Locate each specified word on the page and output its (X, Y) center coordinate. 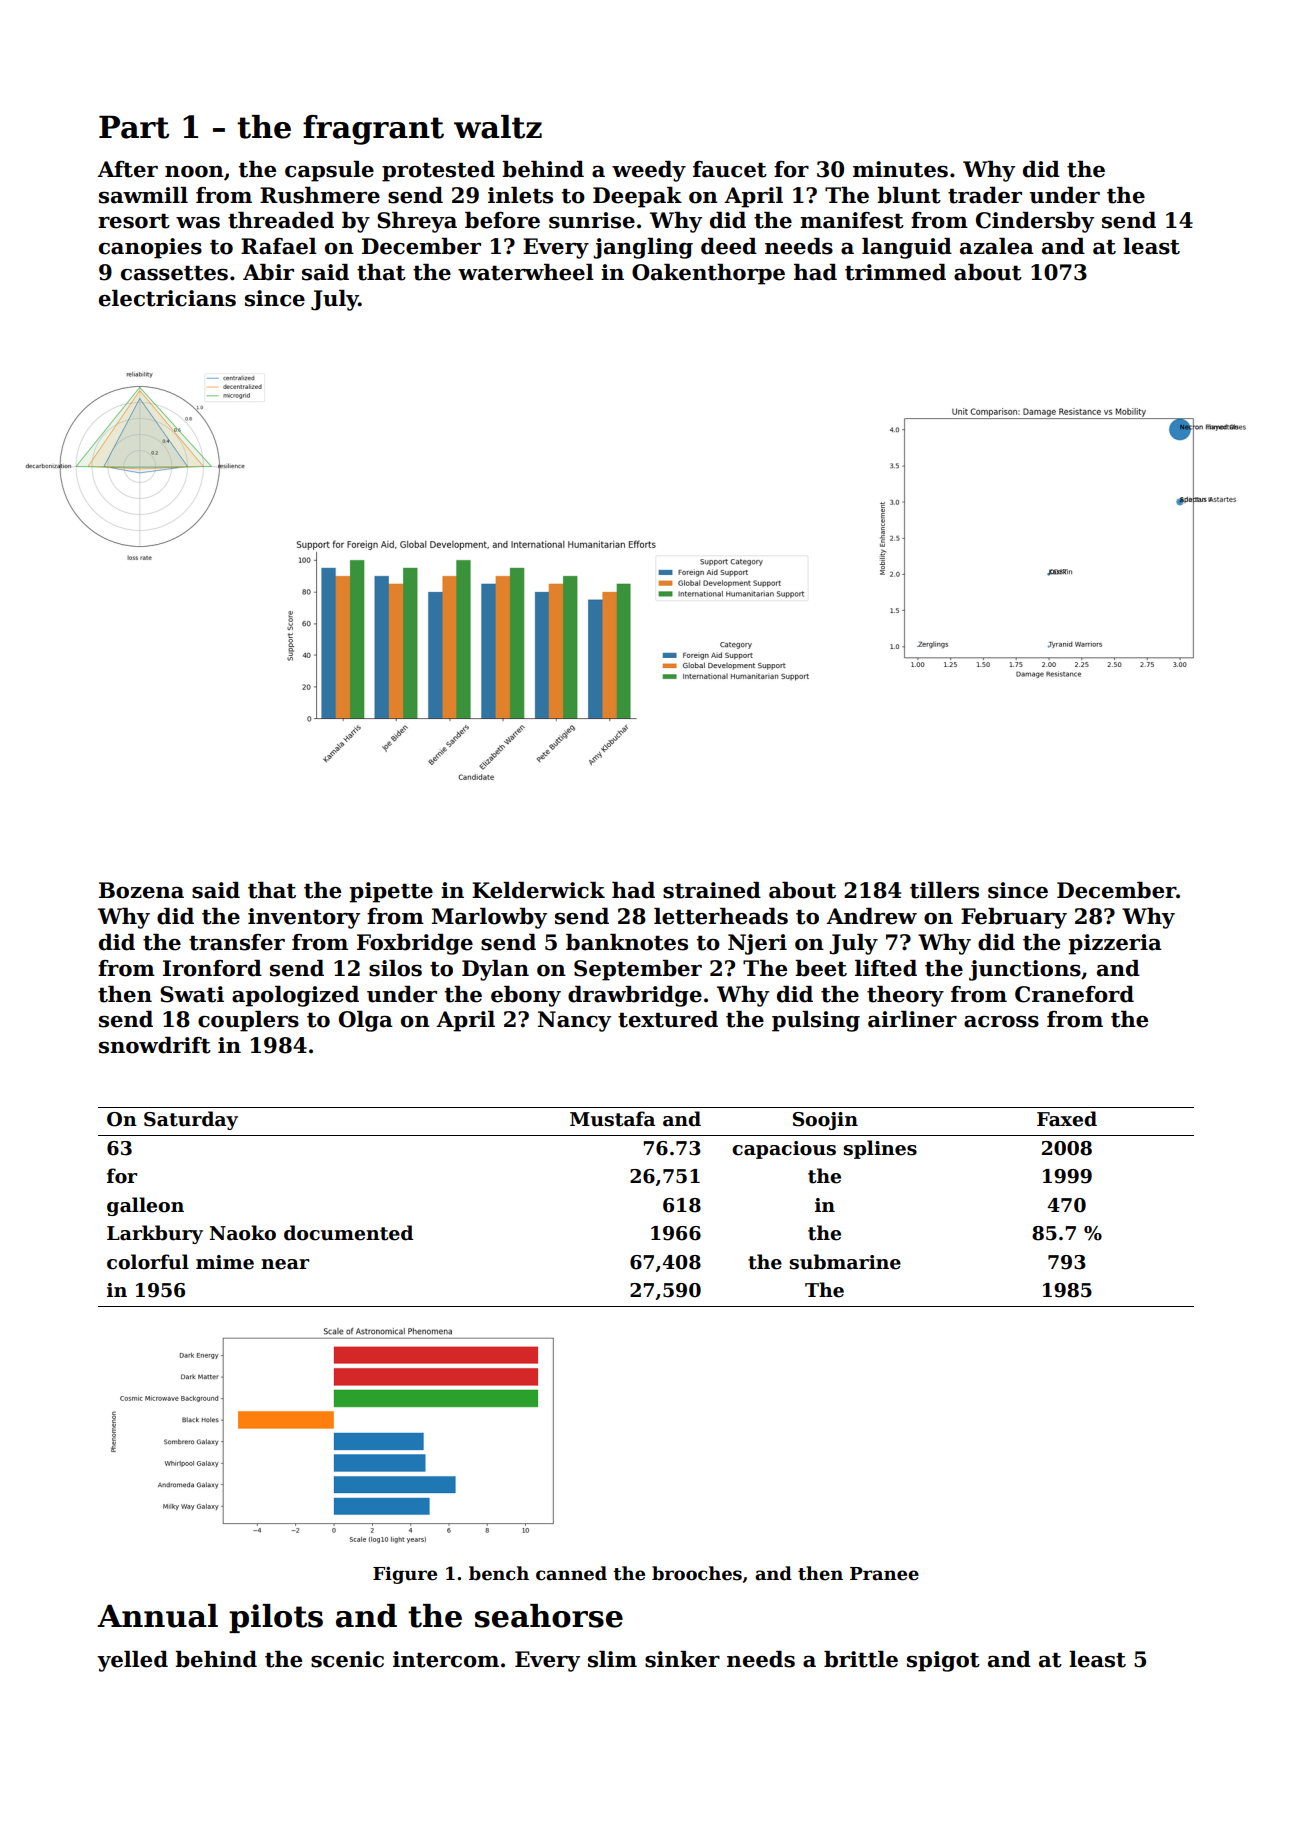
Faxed (1067, 1119)
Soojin (825, 1121)
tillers (944, 890)
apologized (295, 996)
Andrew (871, 916)
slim (612, 1659)
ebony (526, 996)
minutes (900, 169)
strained (712, 890)
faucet (730, 169)
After (127, 169)
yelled (132, 1661)
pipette (391, 892)
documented (348, 1233)
